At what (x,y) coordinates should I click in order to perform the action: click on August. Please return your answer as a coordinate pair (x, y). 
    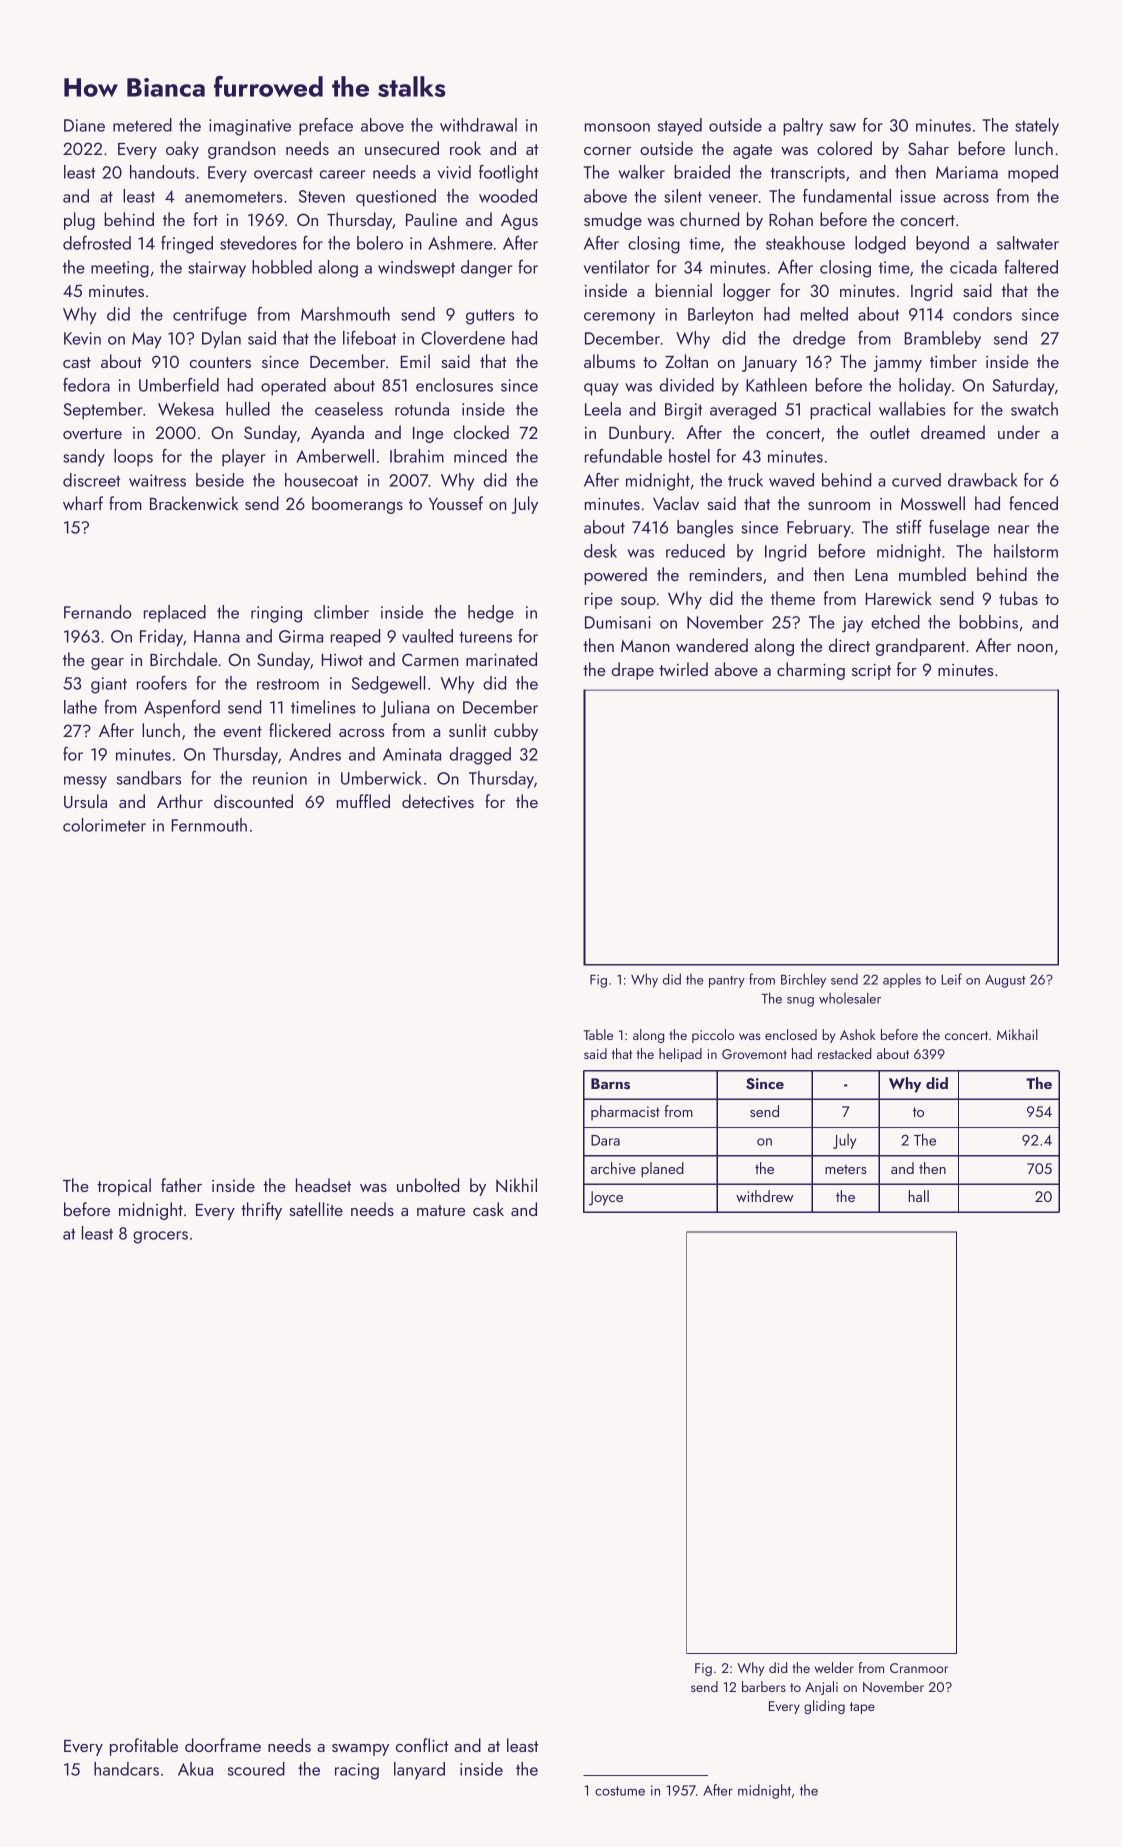
    Looking at the image, I should click on (1005, 981).
